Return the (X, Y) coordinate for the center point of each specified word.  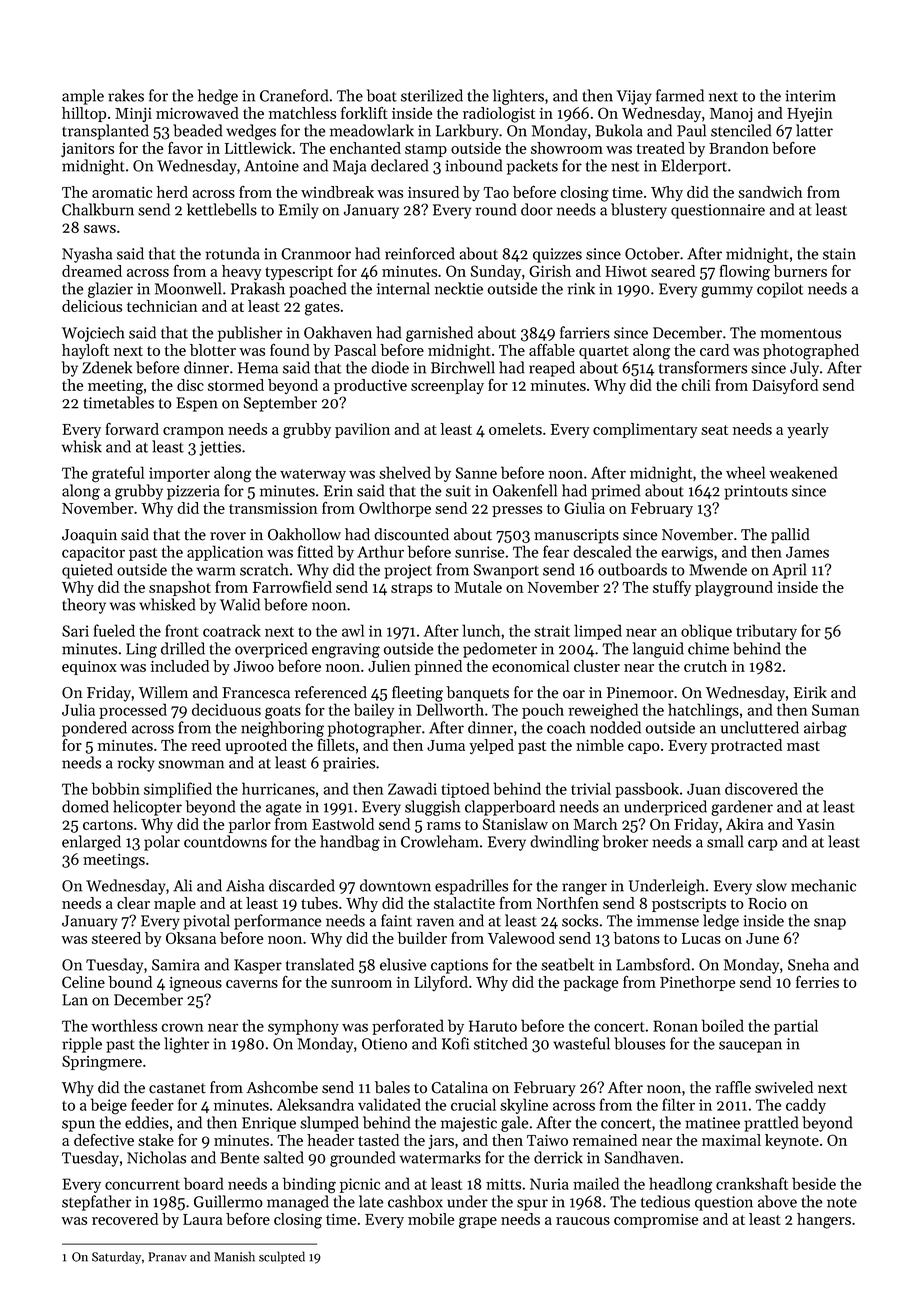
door (537, 209)
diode (390, 367)
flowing (744, 273)
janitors (87, 150)
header (330, 1140)
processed (133, 711)
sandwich (770, 192)
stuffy (672, 588)
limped (598, 632)
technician (162, 306)
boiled (723, 1025)
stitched (501, 1043)
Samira (176, 965)
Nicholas (156, 1157)
